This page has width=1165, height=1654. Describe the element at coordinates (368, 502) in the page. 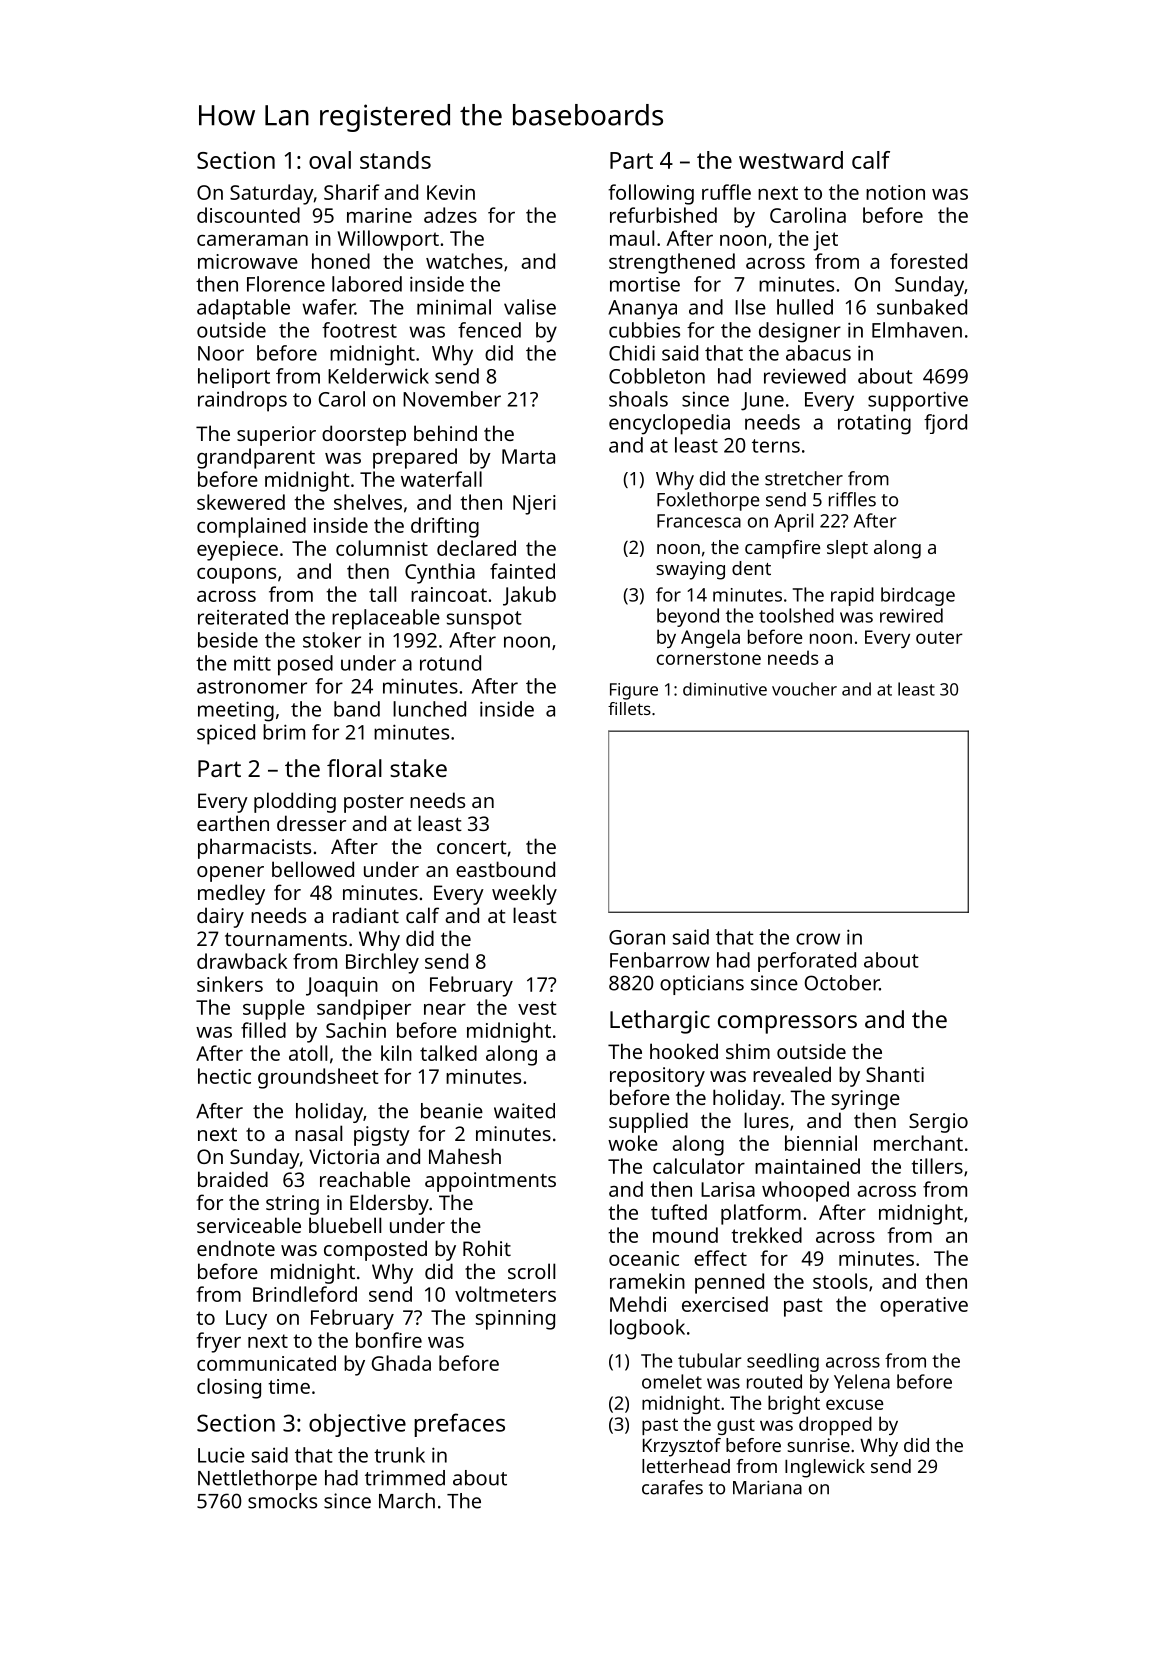

I see `shelves` at that location.
